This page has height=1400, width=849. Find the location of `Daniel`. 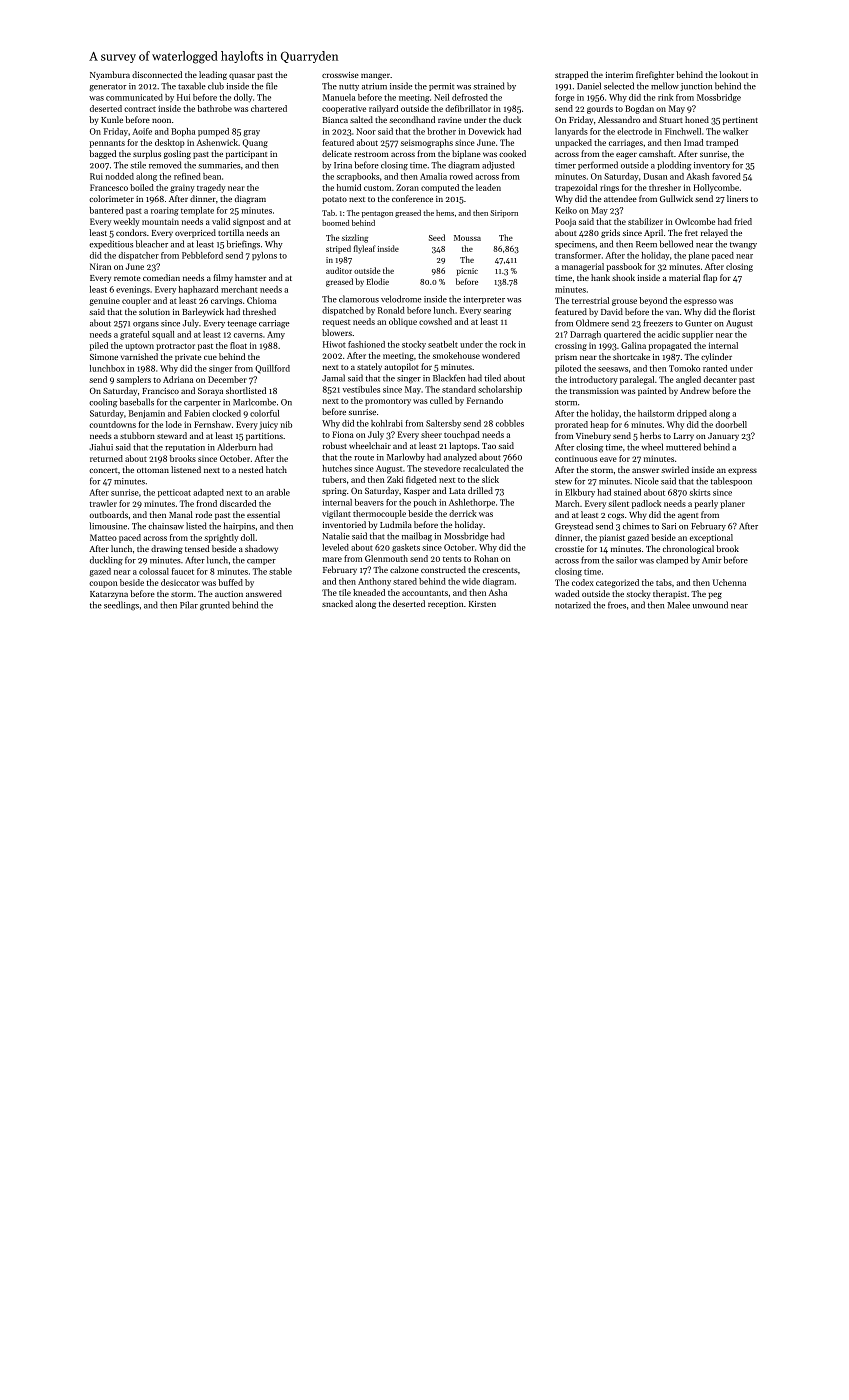

Daniel is located at coordinates (589, 86).
